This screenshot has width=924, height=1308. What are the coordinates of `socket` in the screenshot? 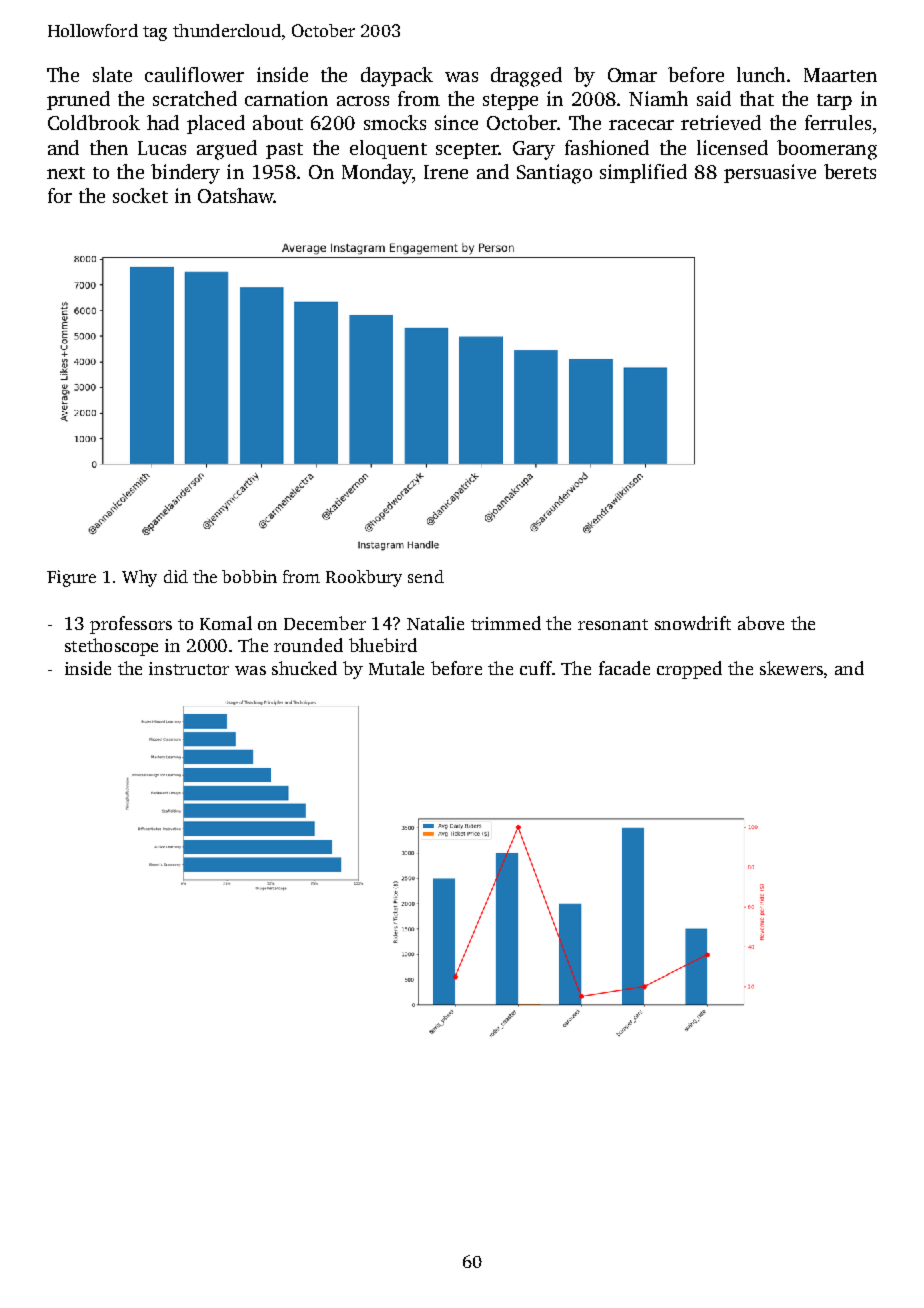 It's located at (140, 195).
